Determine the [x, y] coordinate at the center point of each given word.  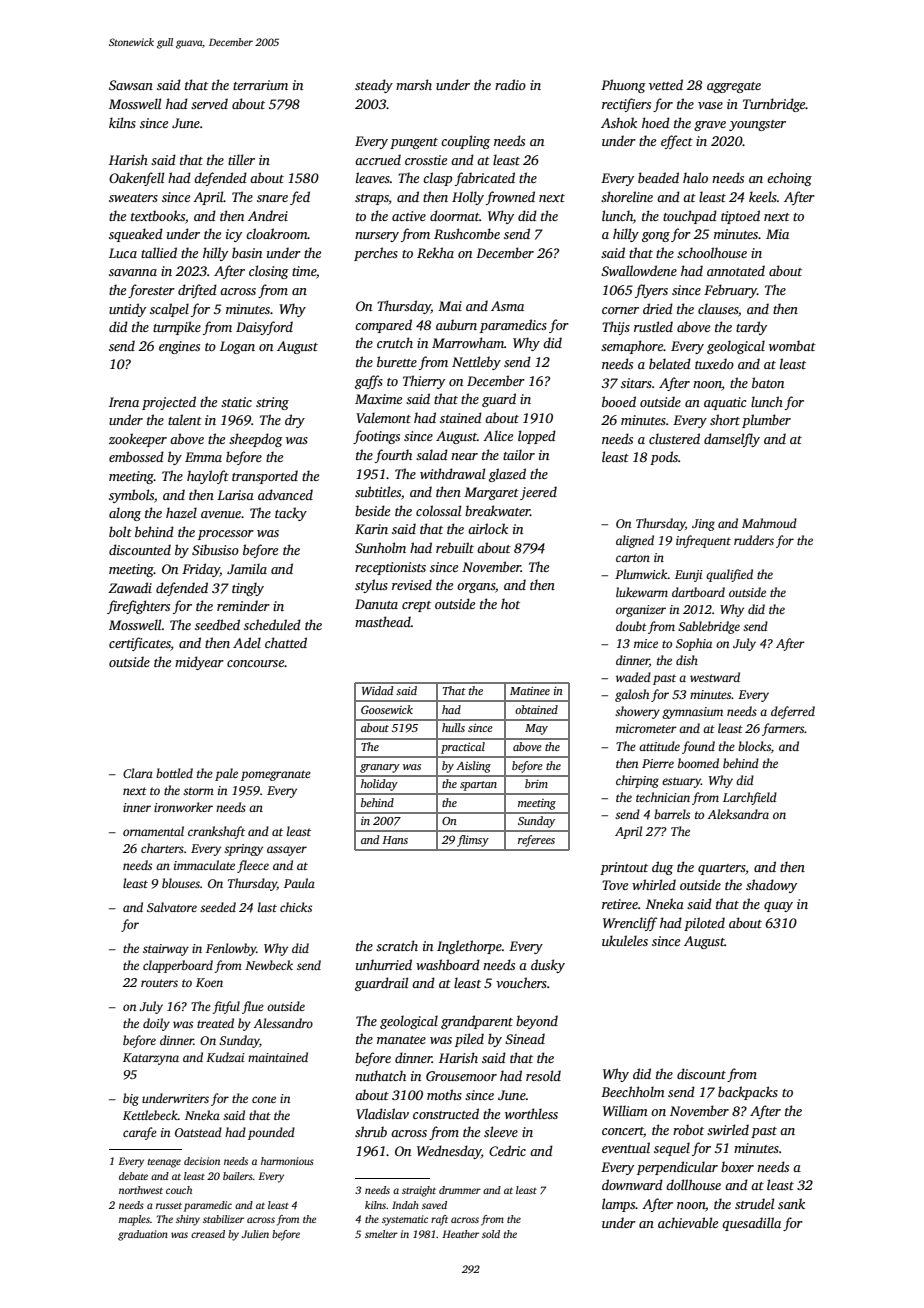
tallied [159, 252]
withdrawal [452, 473]
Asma [507, 306]
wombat [792, 345]
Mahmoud [769, 523]
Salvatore [172, 907]
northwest [141, 1190]
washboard [448, 964]
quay [778, 907]
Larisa [235, 495]
